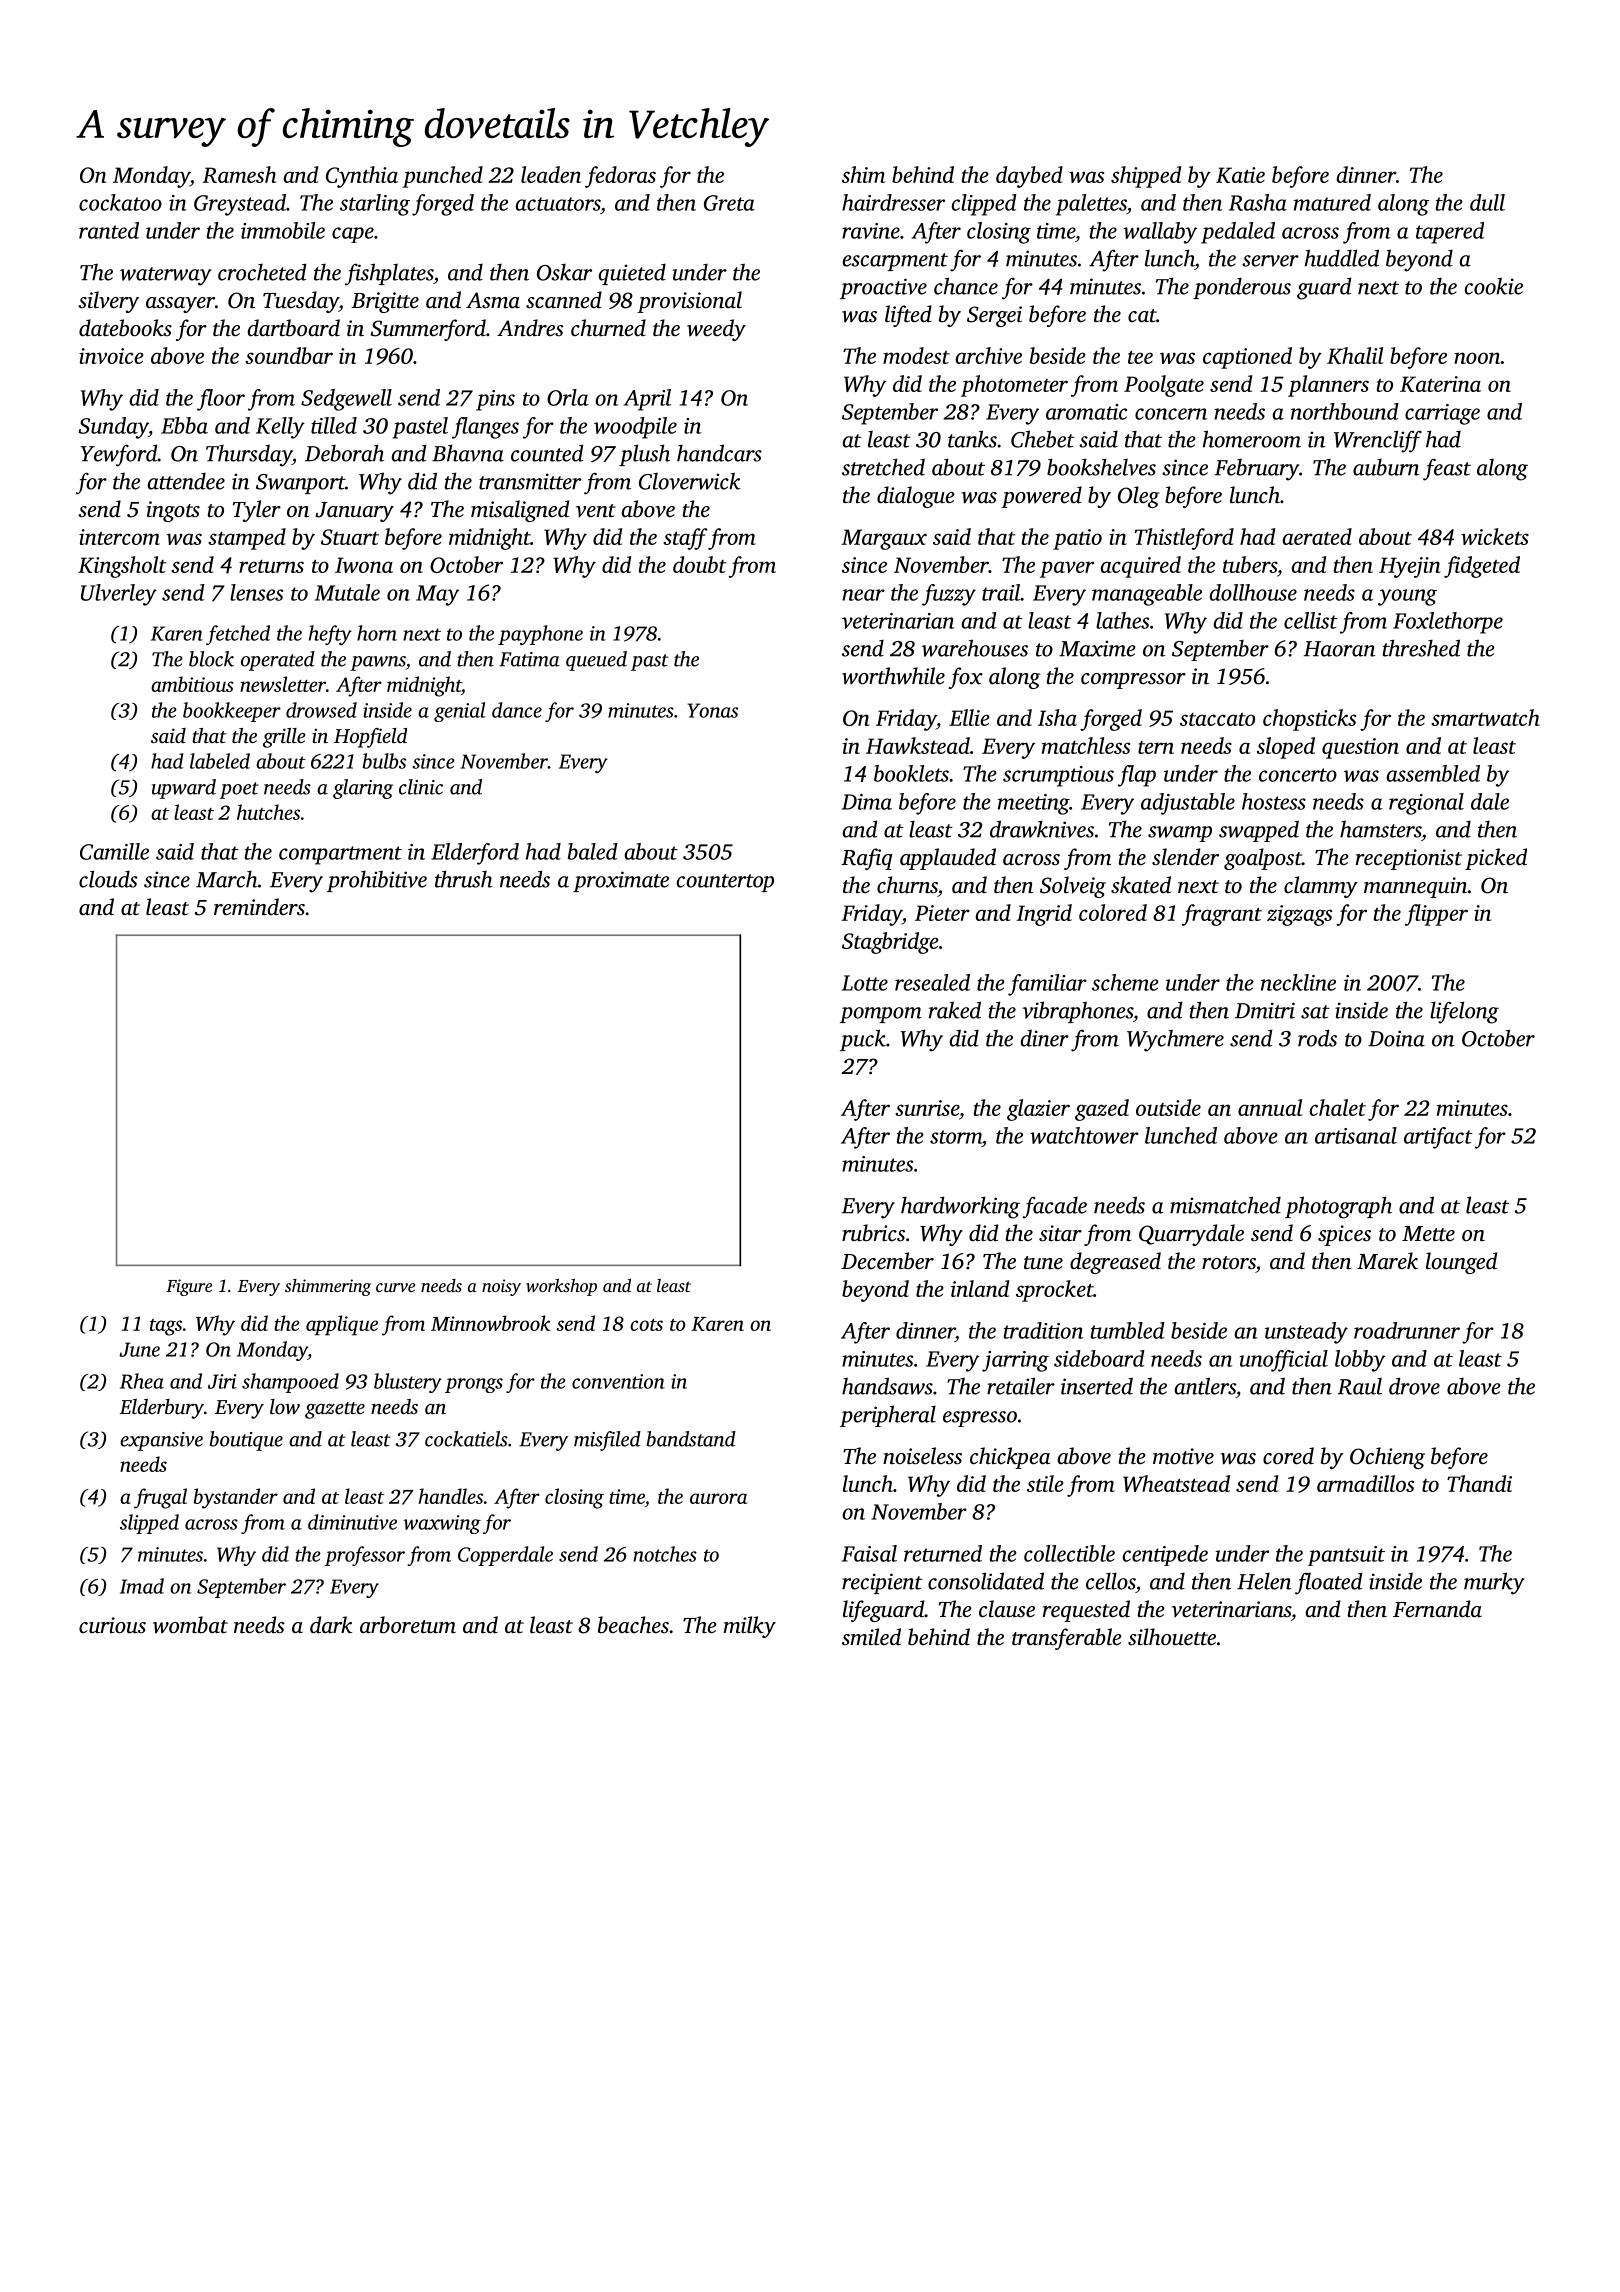 The width and height of the screenshot is (1620, 2292). Describe the element at coordinates (247, 539) in the screenshot. I see `stamped` at that location.
